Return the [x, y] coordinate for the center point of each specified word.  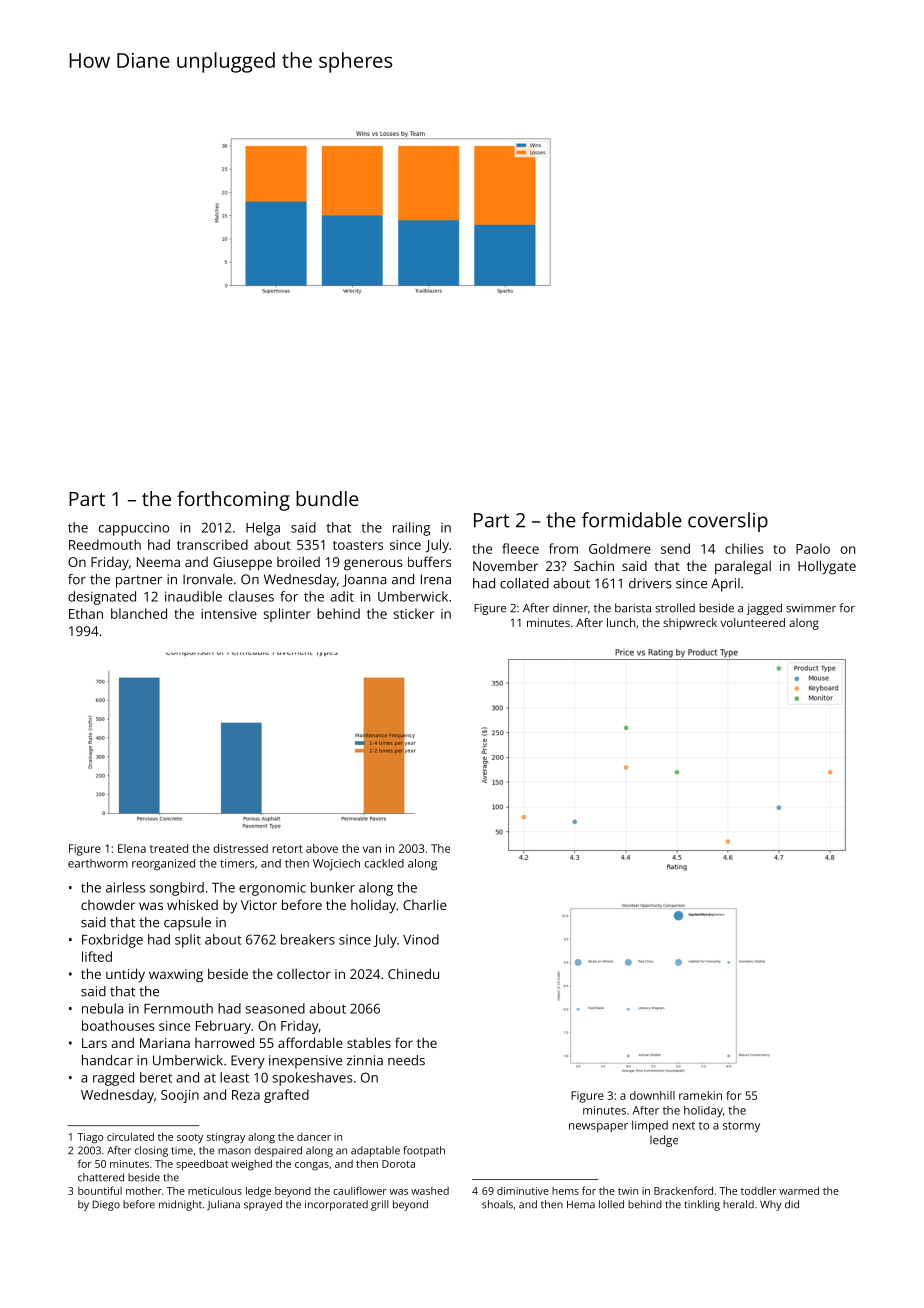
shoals [497, 1204]
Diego [106, 1205]
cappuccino [134, 529]
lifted [97, 956]
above [322, 848]
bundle [327, 498]
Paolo [813, 548]
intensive [229, 614]
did [792, 1204]
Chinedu [413, 973]
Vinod [421, 939]
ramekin [700, 1095]
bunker [333, 887]
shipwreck [690, 624]
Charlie [425, 904]
